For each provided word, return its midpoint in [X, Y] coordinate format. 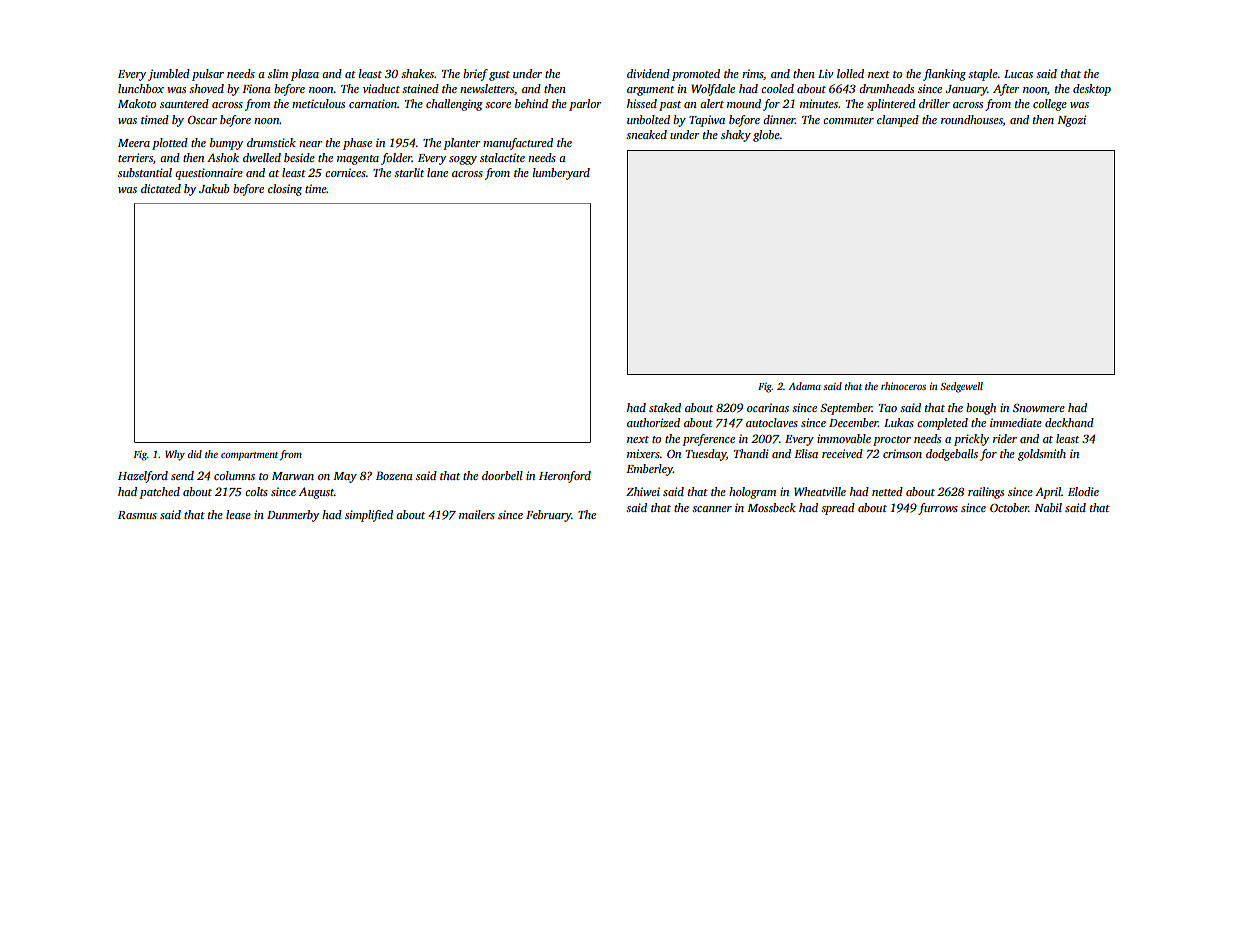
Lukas [899, 422]
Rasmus [137, 515]
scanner [712, 509]
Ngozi [1071, 121]
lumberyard [561, 174]
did [195, 454]
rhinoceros [903, 386]
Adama [804, 386]
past [670, 106]
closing [285, 190]
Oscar [202, 119]
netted [887, 491]
